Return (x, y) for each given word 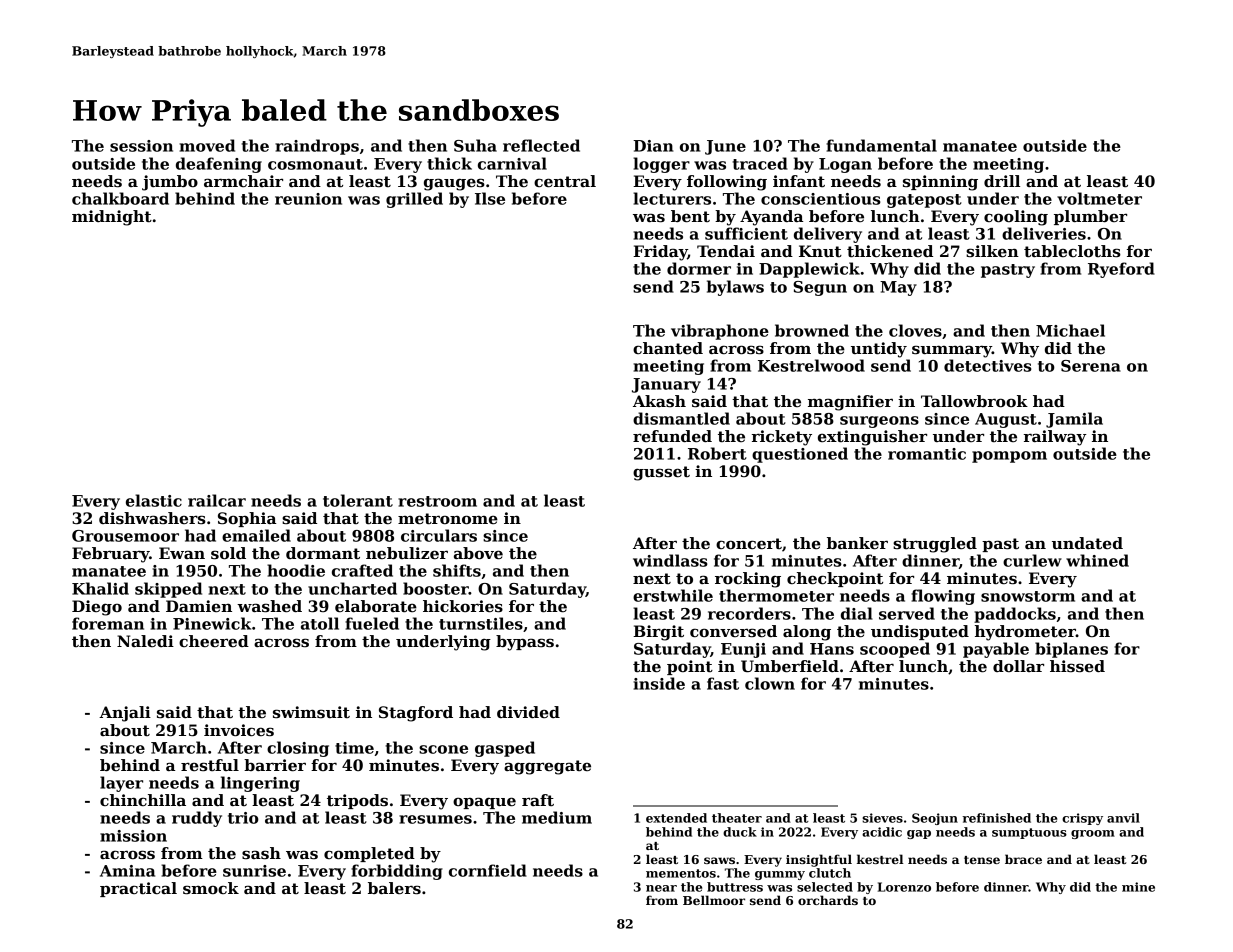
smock (211, 888)
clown (770, 683)
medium (557, 817)
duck (740, 832)
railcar (217, 500)
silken (992, 251)
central (565, 181)
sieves (882, 818)
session (141, 146)
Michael (1070, 330)
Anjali (125, 714)
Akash (659, 401)
